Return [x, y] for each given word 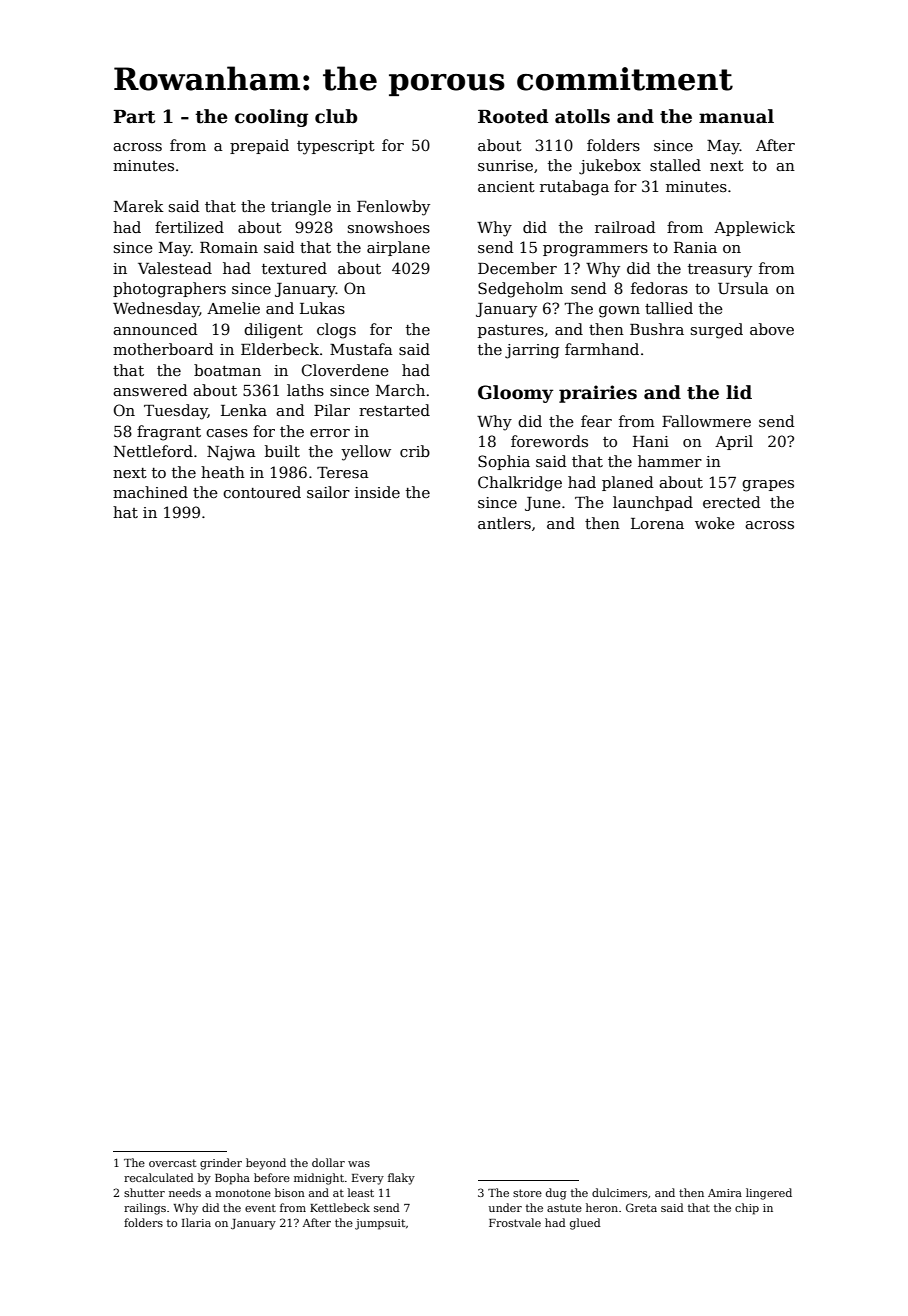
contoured [262, 492]
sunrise [505, 165]
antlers [504, 523]
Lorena [657, 523]
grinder [221, 1164]
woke [715, 523]
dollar [328, 1162]
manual [736, 116]
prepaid [259, 146]
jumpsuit [380, 1224]
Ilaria [196, 1222]
